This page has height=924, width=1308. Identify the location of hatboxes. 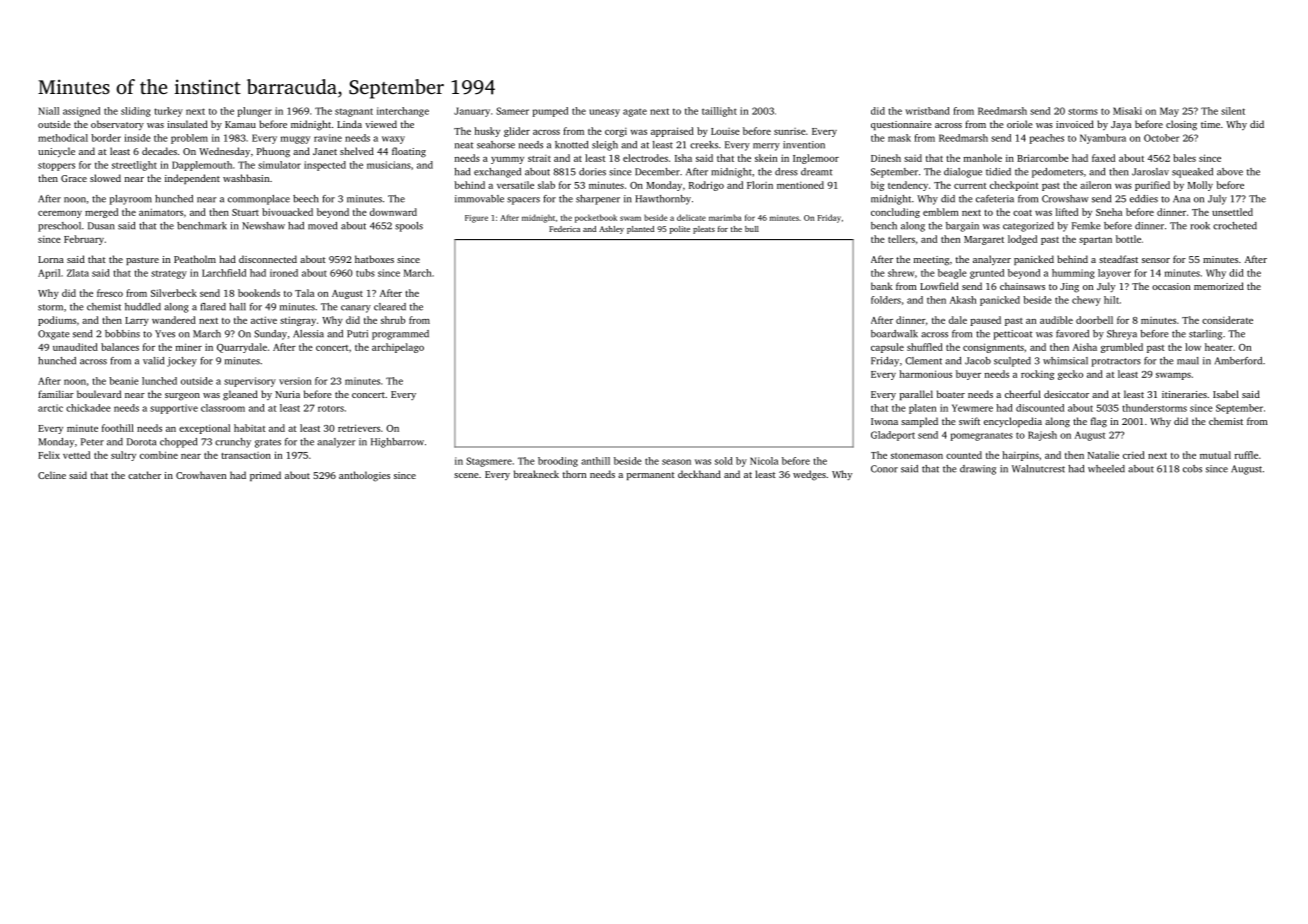
(374, 259).
